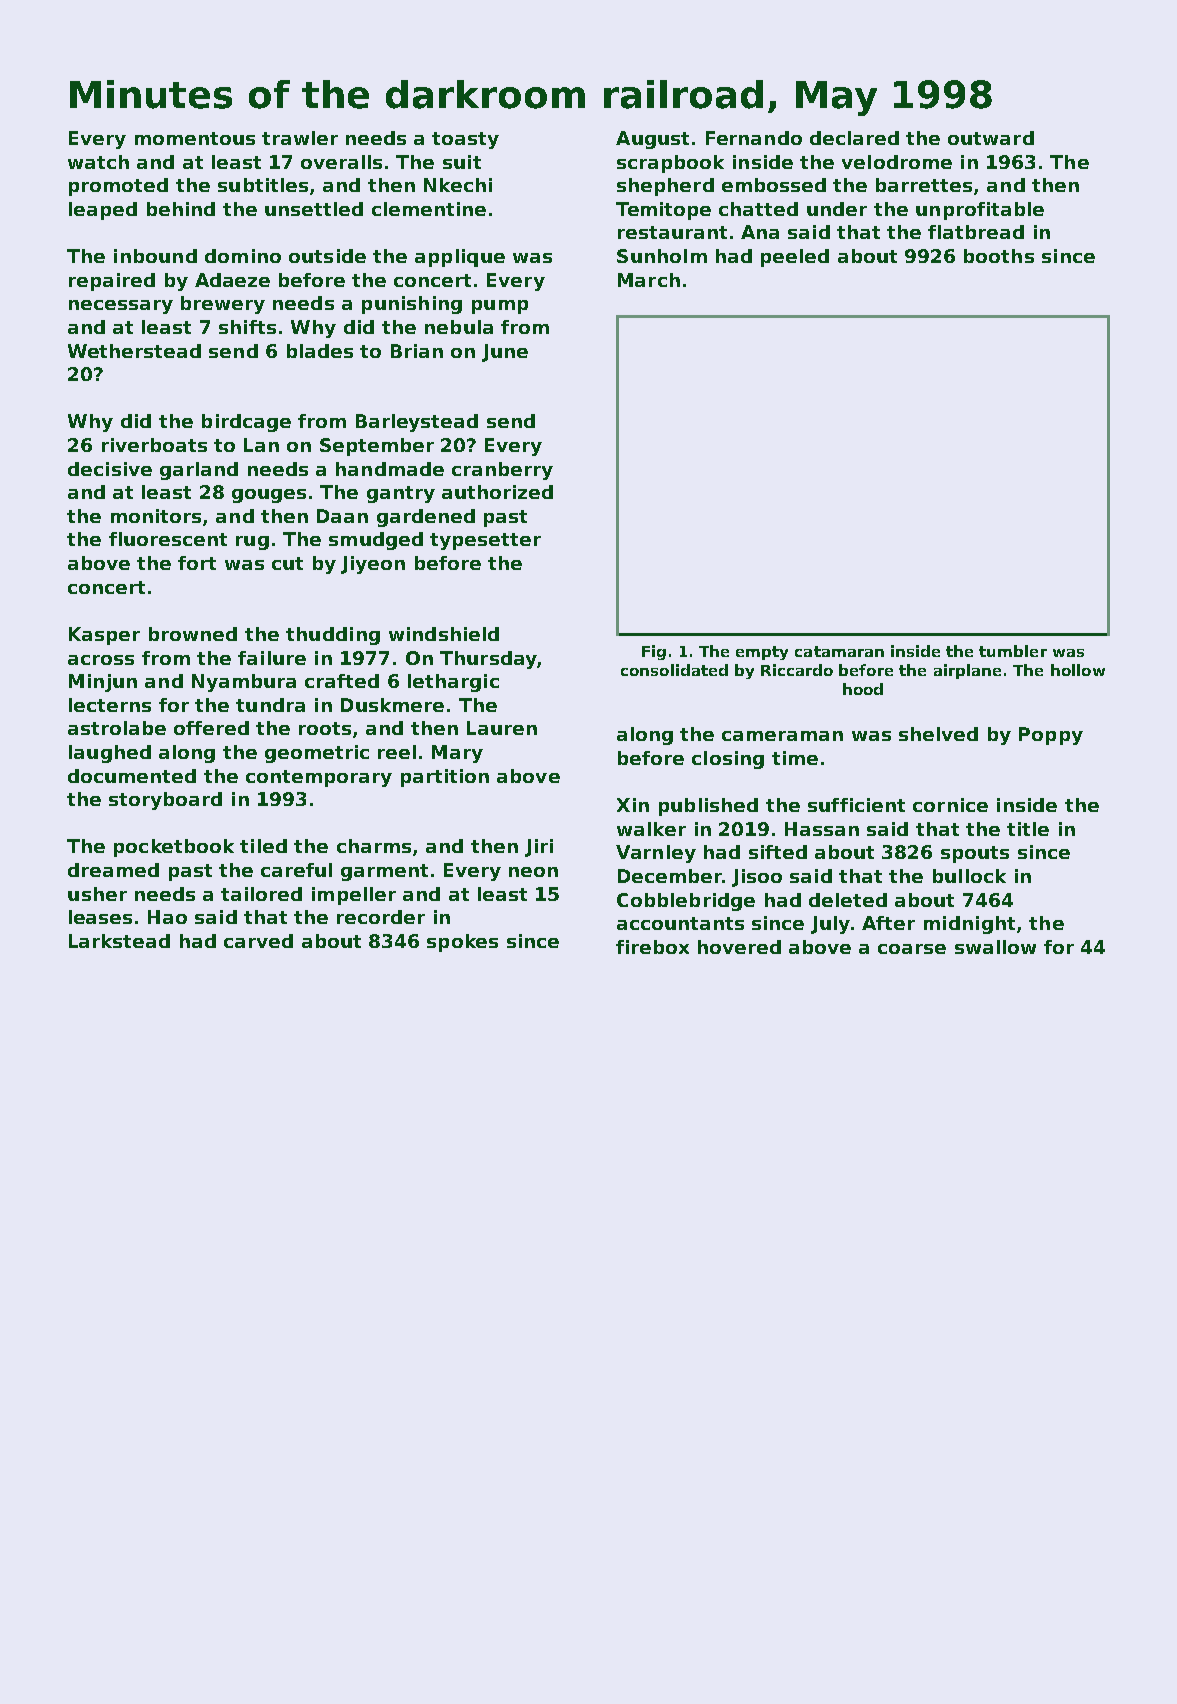  Describe the element at coordinates (333, 636) in the image. I see `thudding` at that location.
